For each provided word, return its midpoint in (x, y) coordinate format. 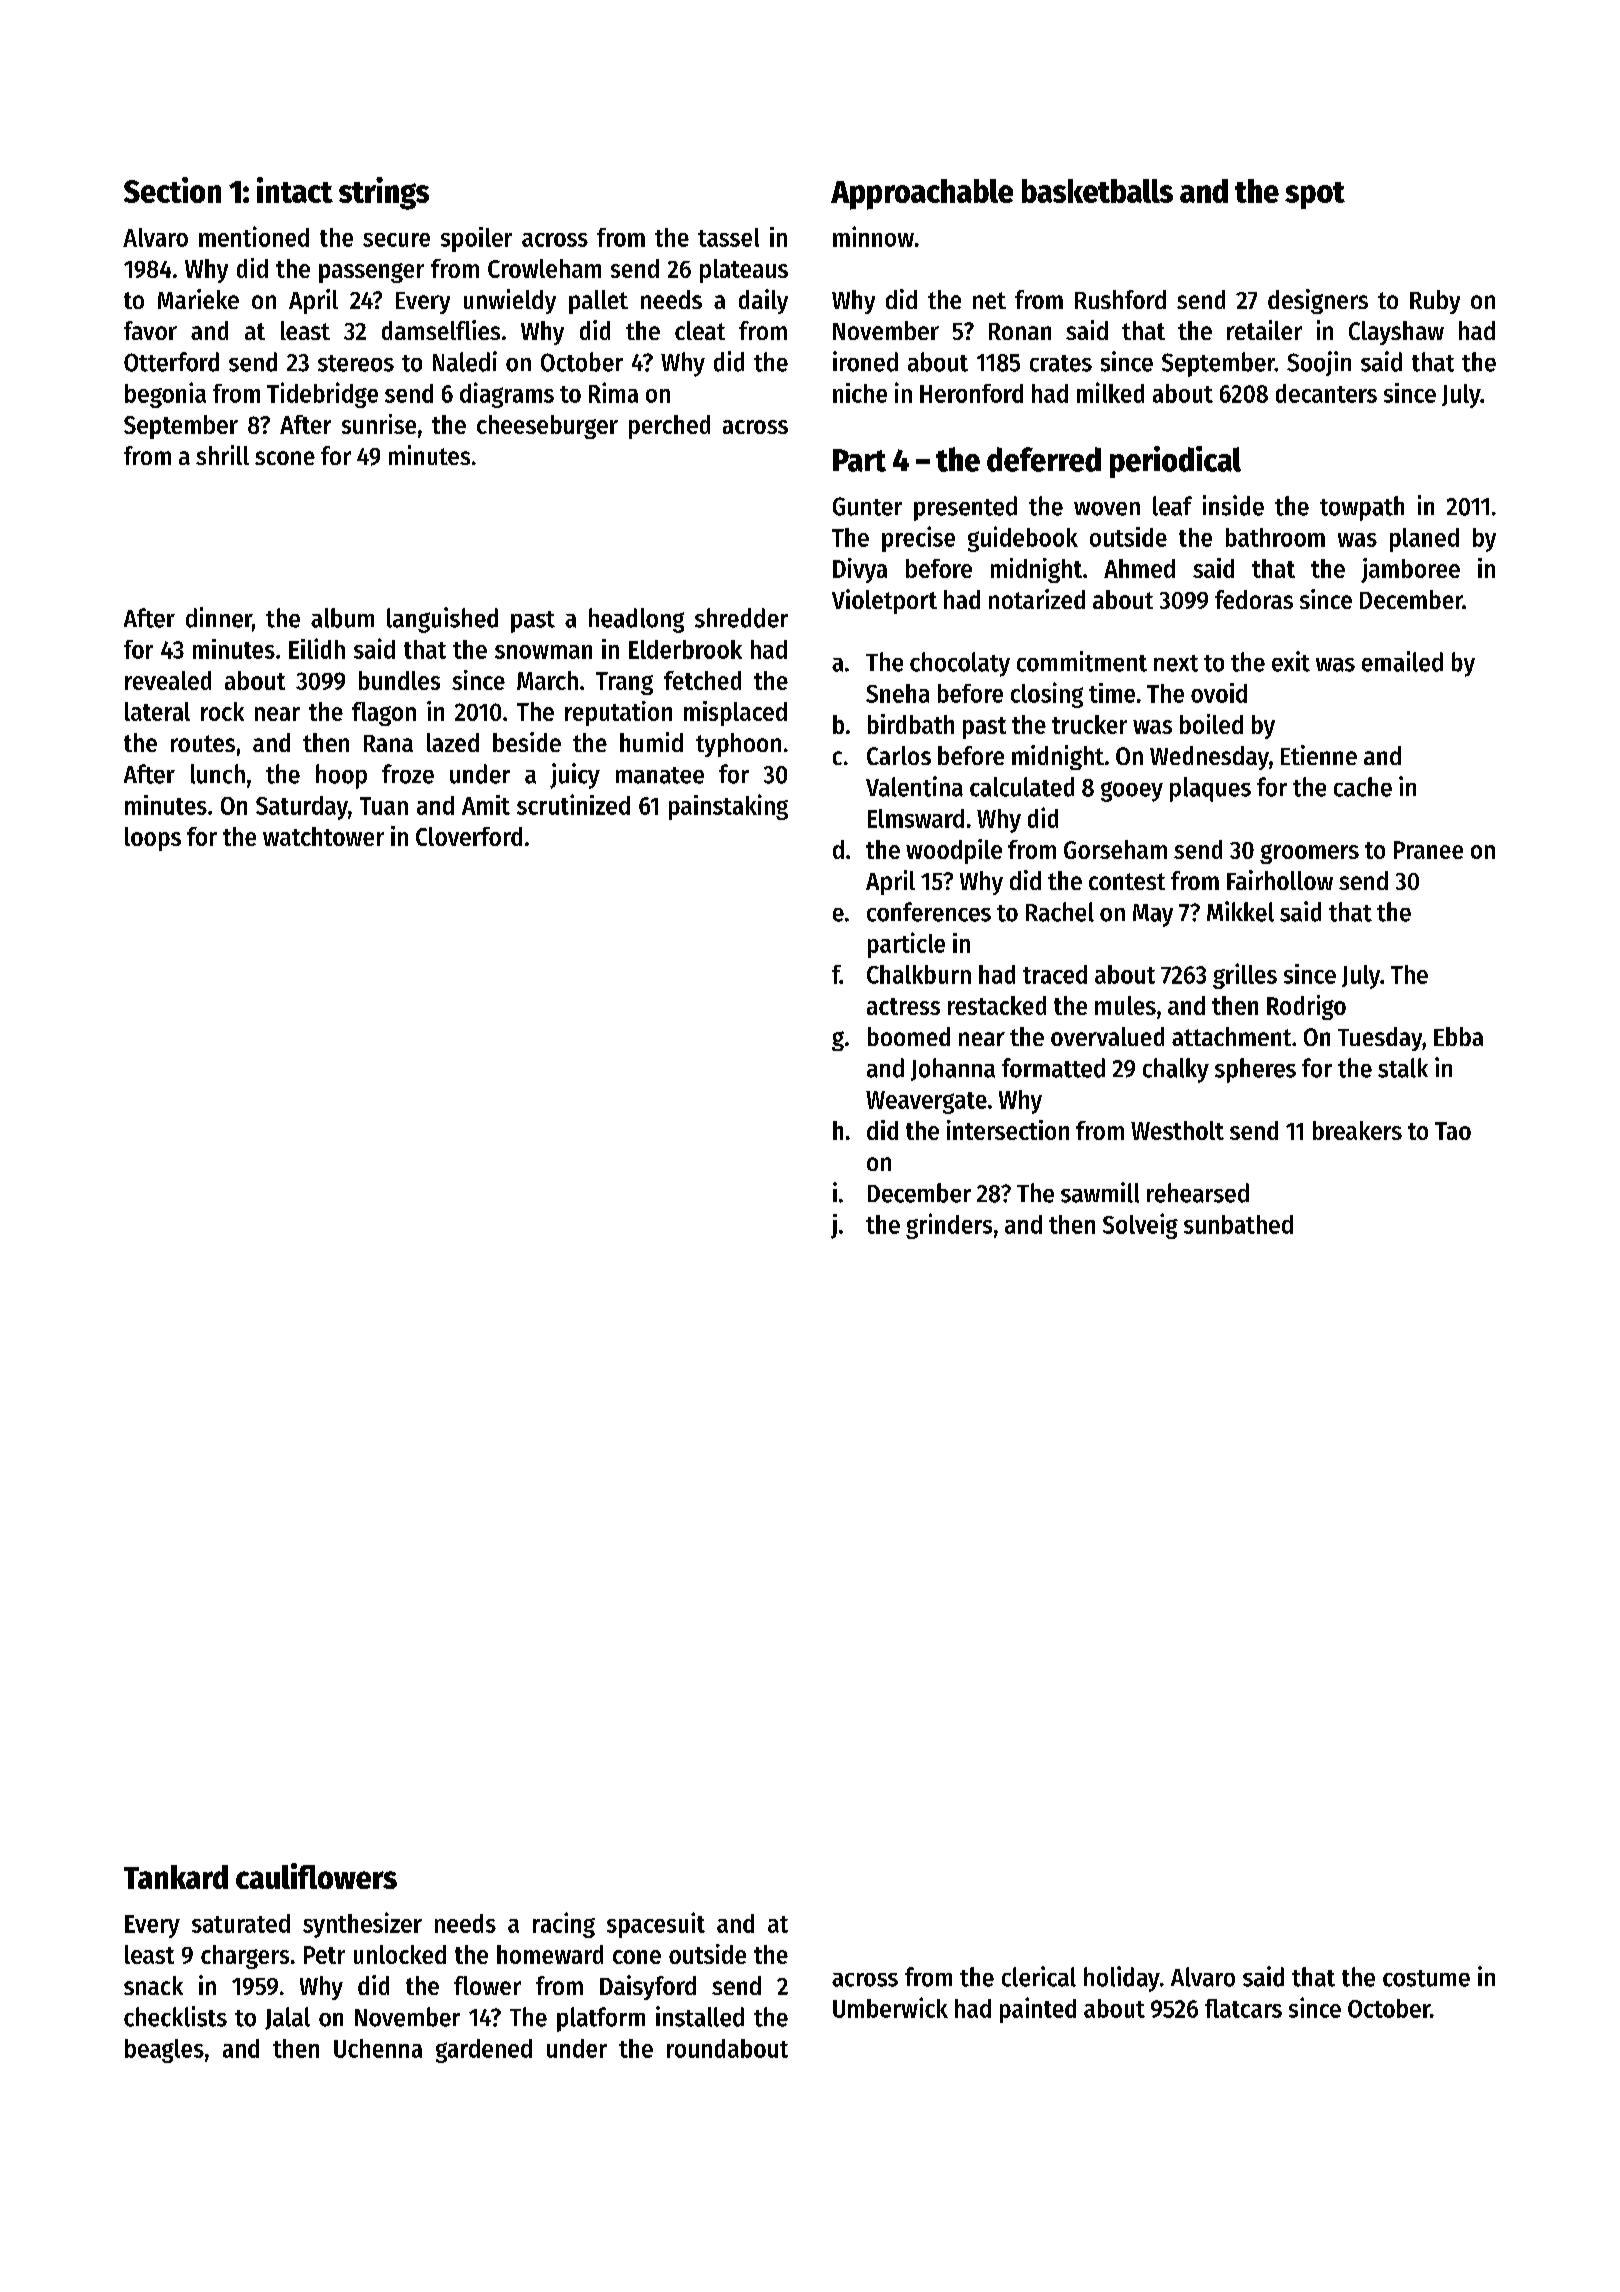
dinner (219, 617)
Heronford (971, 393)
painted (1038, 2010)
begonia (165, 395)
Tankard (176, 1877)
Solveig (1140, 1226)
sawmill (1100, 1192)
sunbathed (1238, 1224)
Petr (324, 1955)
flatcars (1243, 2008)
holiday (1122, 1979)
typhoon (738, 745)
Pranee (1428, 850)
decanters (1326, 393)
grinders (949, 1226)
